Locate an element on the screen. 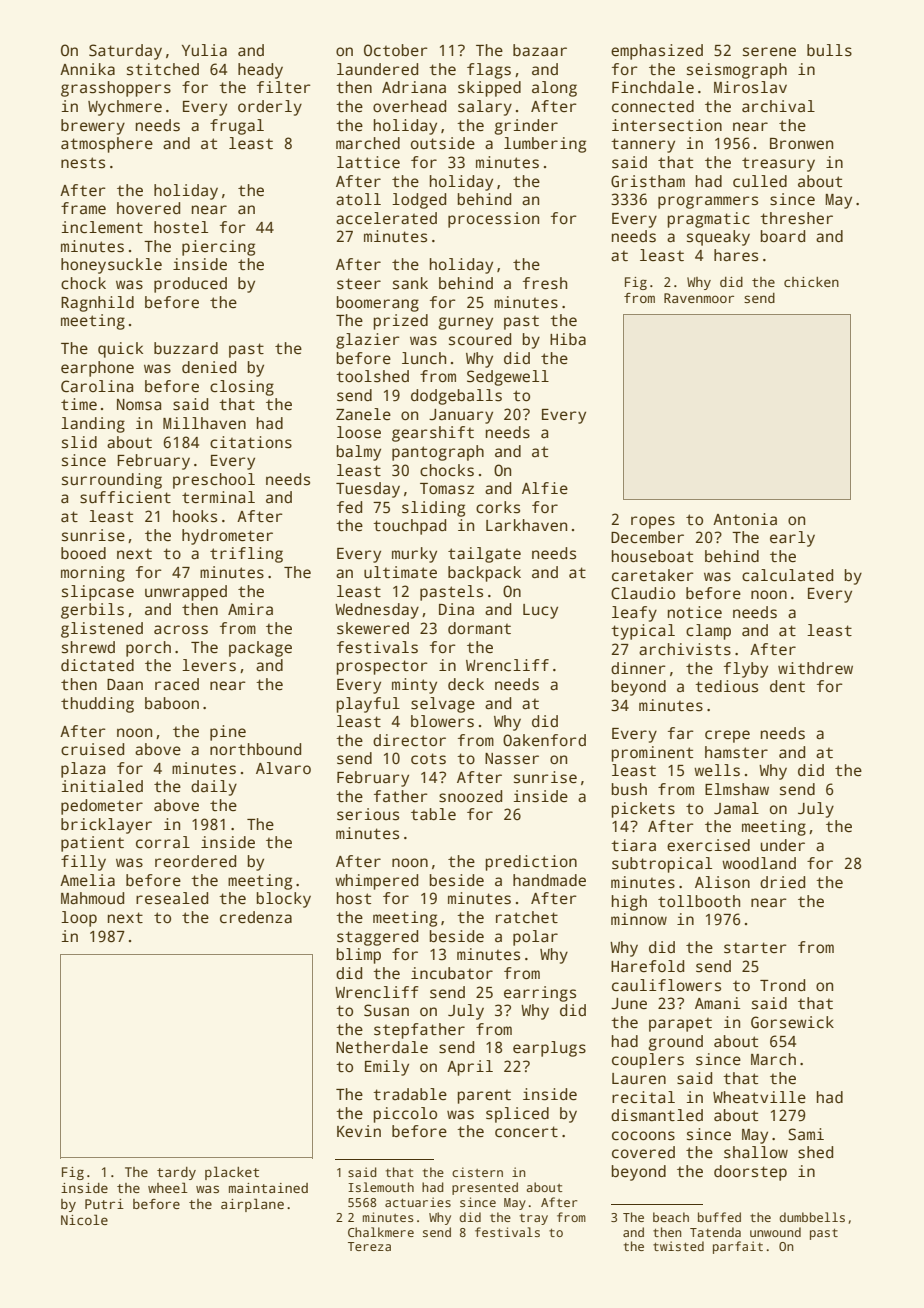 This screenshot has height=1308, width=924. treasury is located at coordinates (778, 164).
